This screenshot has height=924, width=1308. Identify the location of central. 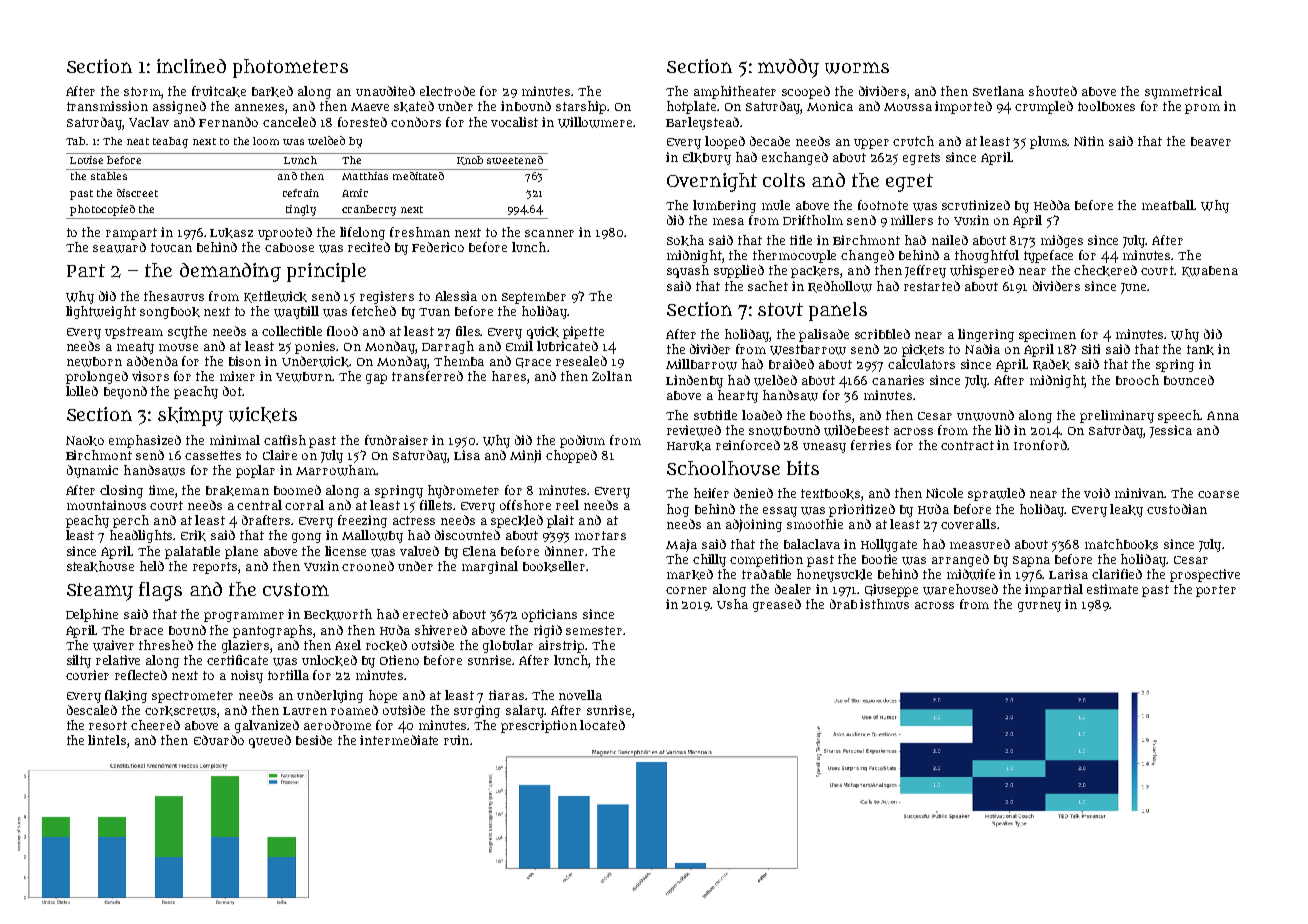
(259, 505).
